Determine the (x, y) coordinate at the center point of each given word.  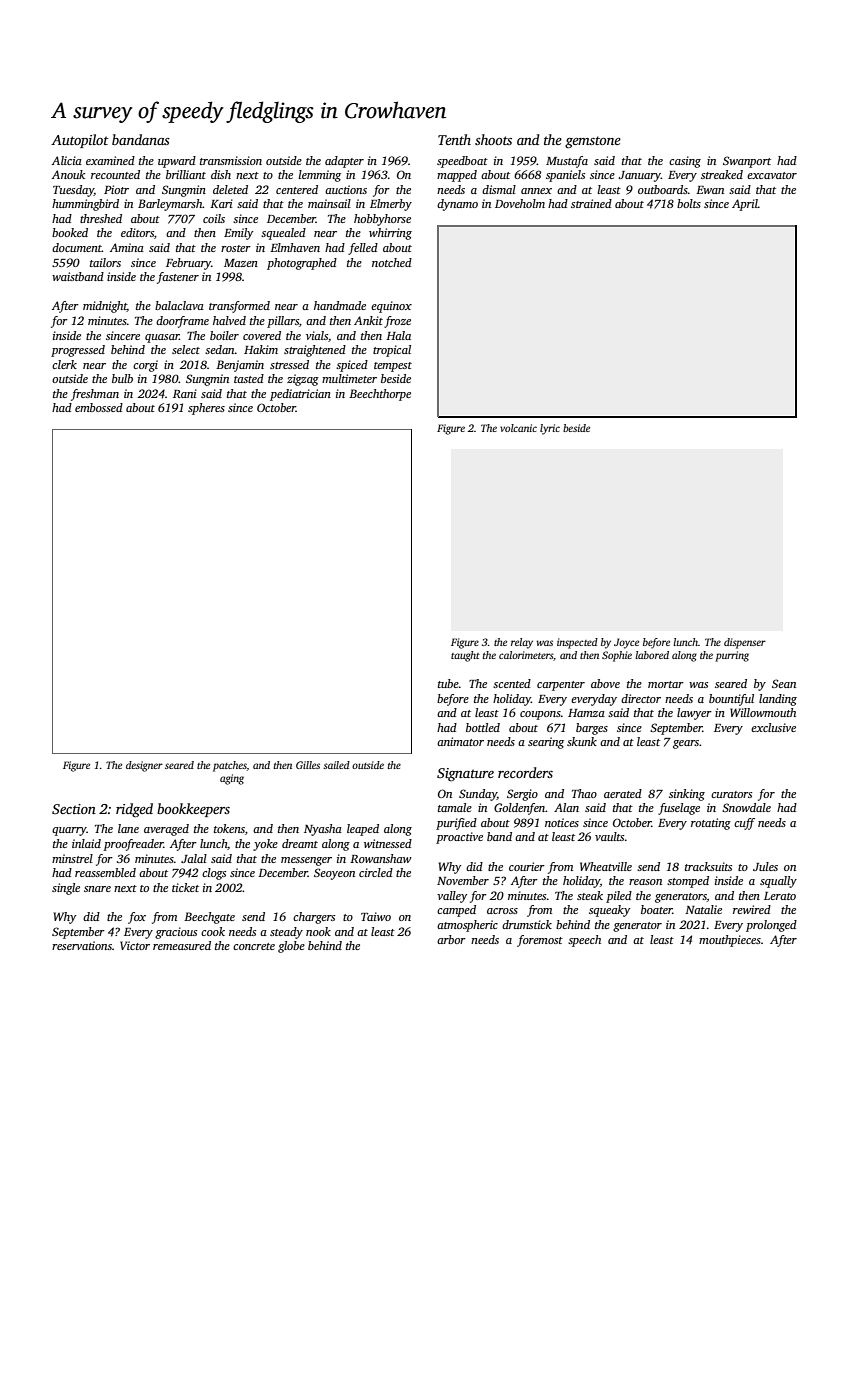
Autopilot (80, 141)
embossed (99, 407)
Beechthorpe (380, 395)
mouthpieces (730, 941)
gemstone (593, 142)
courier (527, 866)
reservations (82, 945)
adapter (344, 162)
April (745, 205)
